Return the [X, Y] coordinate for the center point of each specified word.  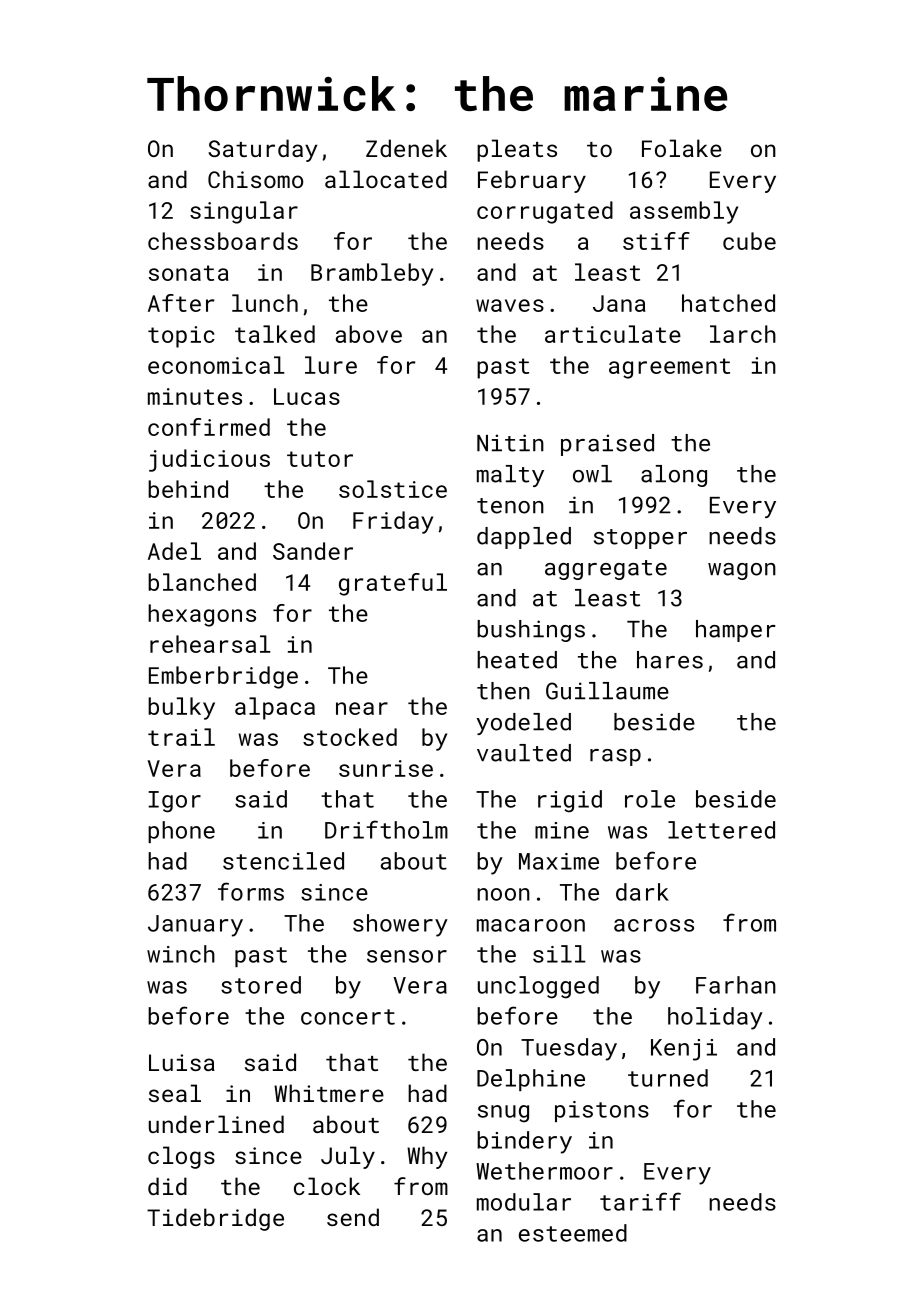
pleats [517, 150]
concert [348, 1017]
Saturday [262, 150]
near [362, 708]
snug [503, 1114]
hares [670, 660]
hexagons [202, 615]
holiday [715, 1018]
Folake [682, 148]
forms [251, 891]
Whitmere [329, 1093]
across [654, 925]
